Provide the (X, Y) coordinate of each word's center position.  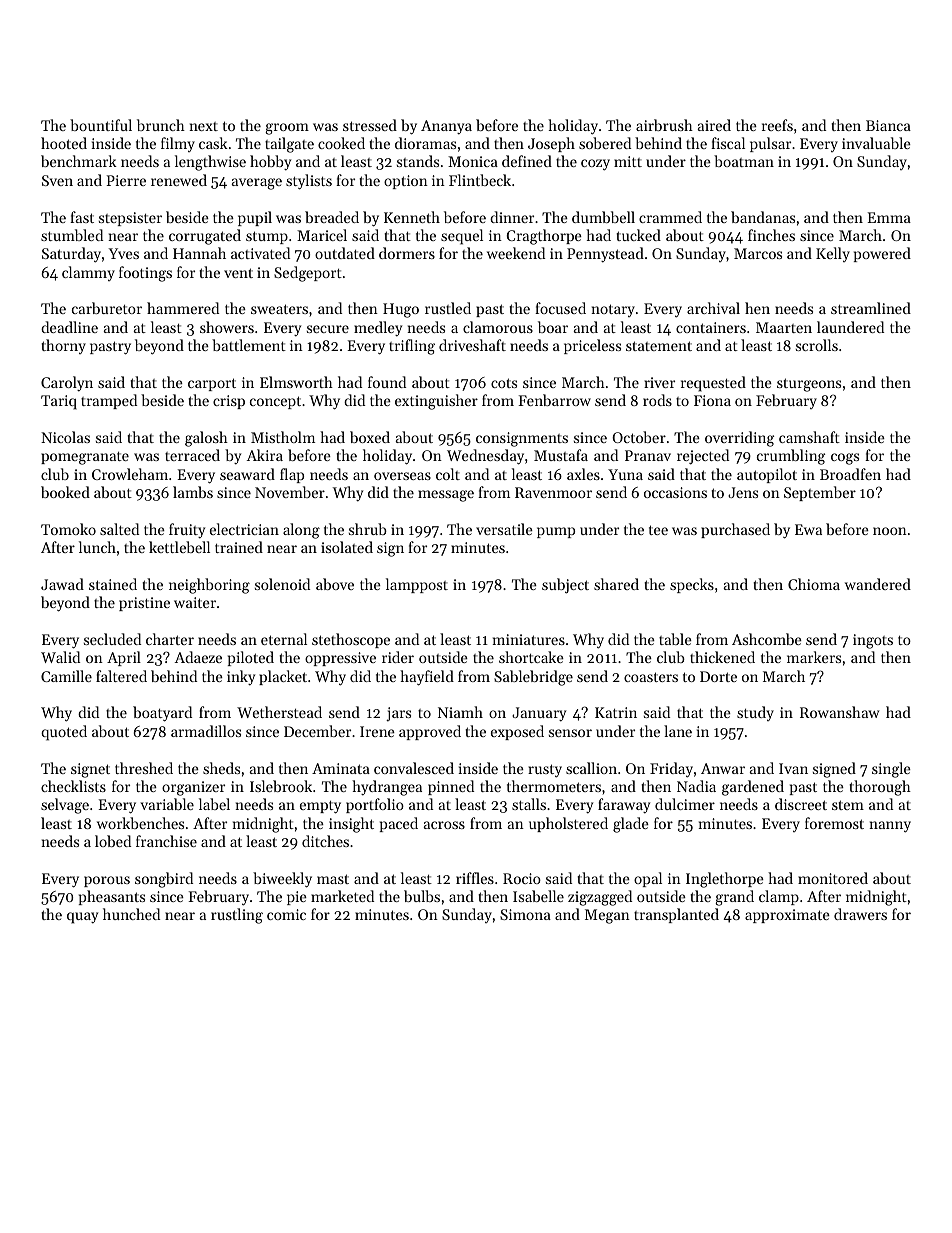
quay (82, 918)
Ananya (446, 127)
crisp (229, 402)
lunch (97, 547)
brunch (161, 125)
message (446, 496)
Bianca (888, 125)
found (387, 382)
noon (890, 531)
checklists (73, 786)
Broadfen (850, 474)
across (444, 825)
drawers (860, 914)
